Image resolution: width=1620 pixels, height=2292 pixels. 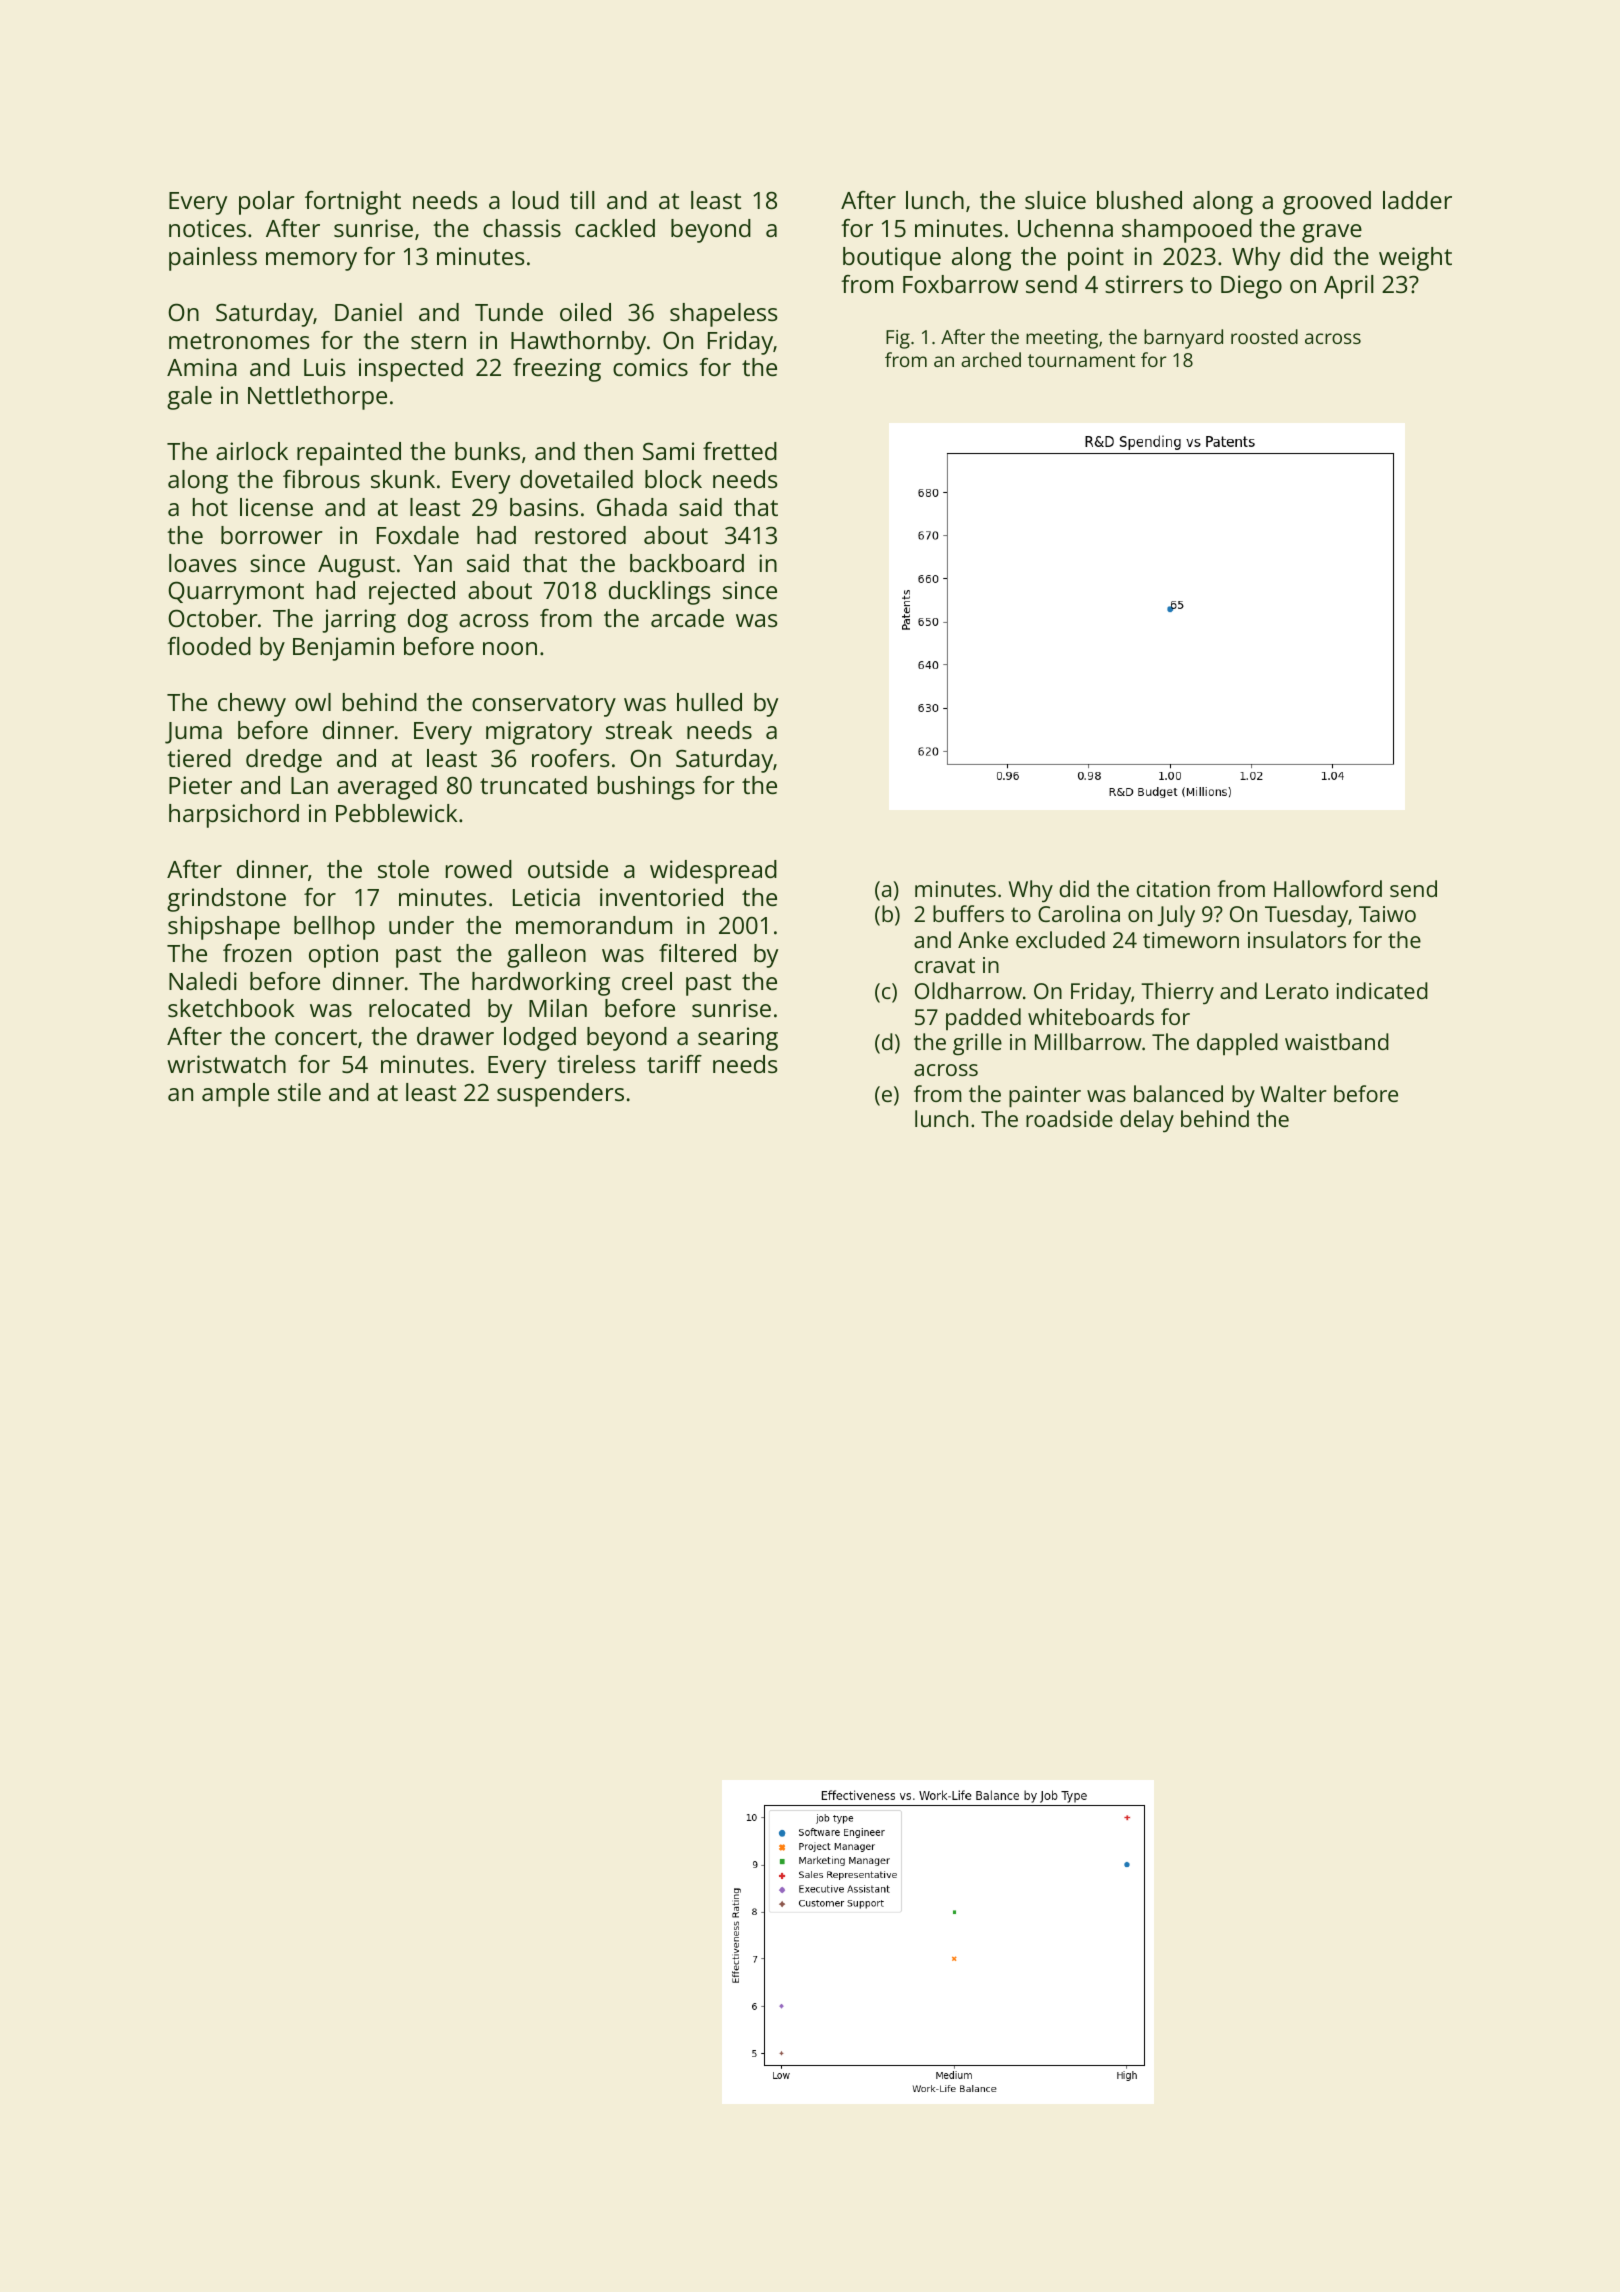 What do you see at coordinates (1328, 888) in the screenshot?
I see `Hallowford` at bounding box center [1328, 888].
